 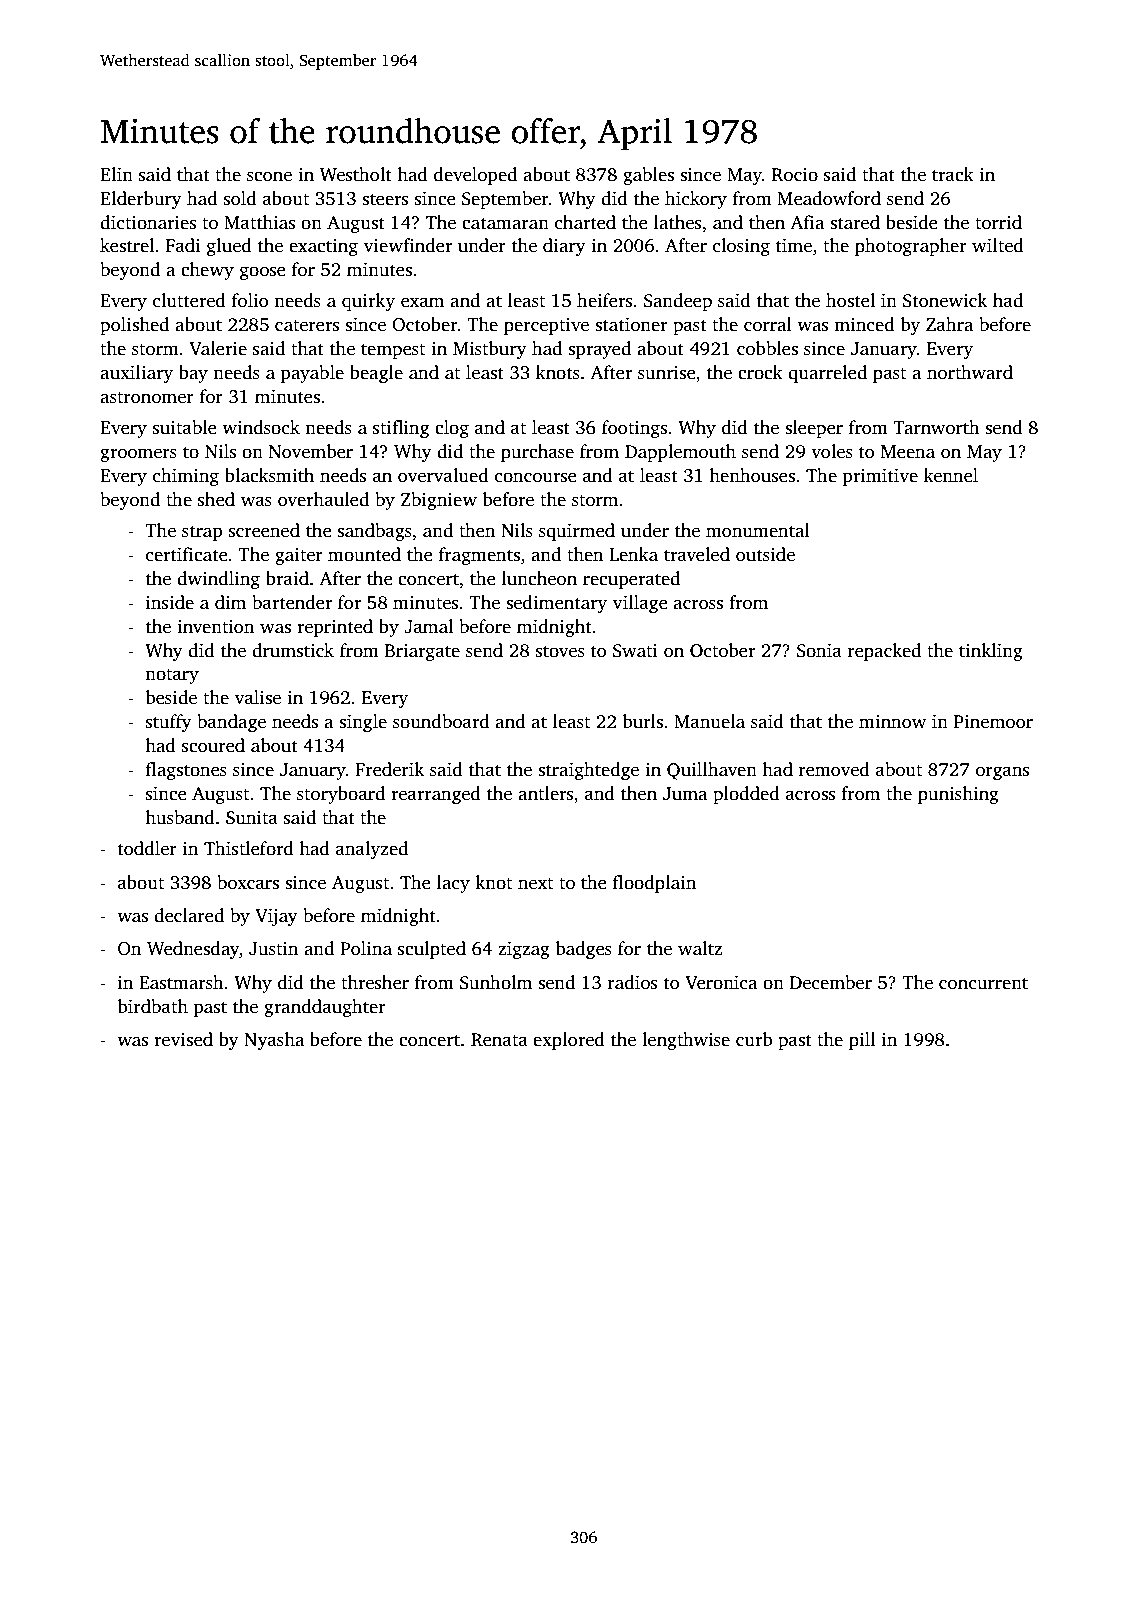 What do you see at coordinates (535, 884) in the page?
I see `next` at bounding box center [535, 884].
